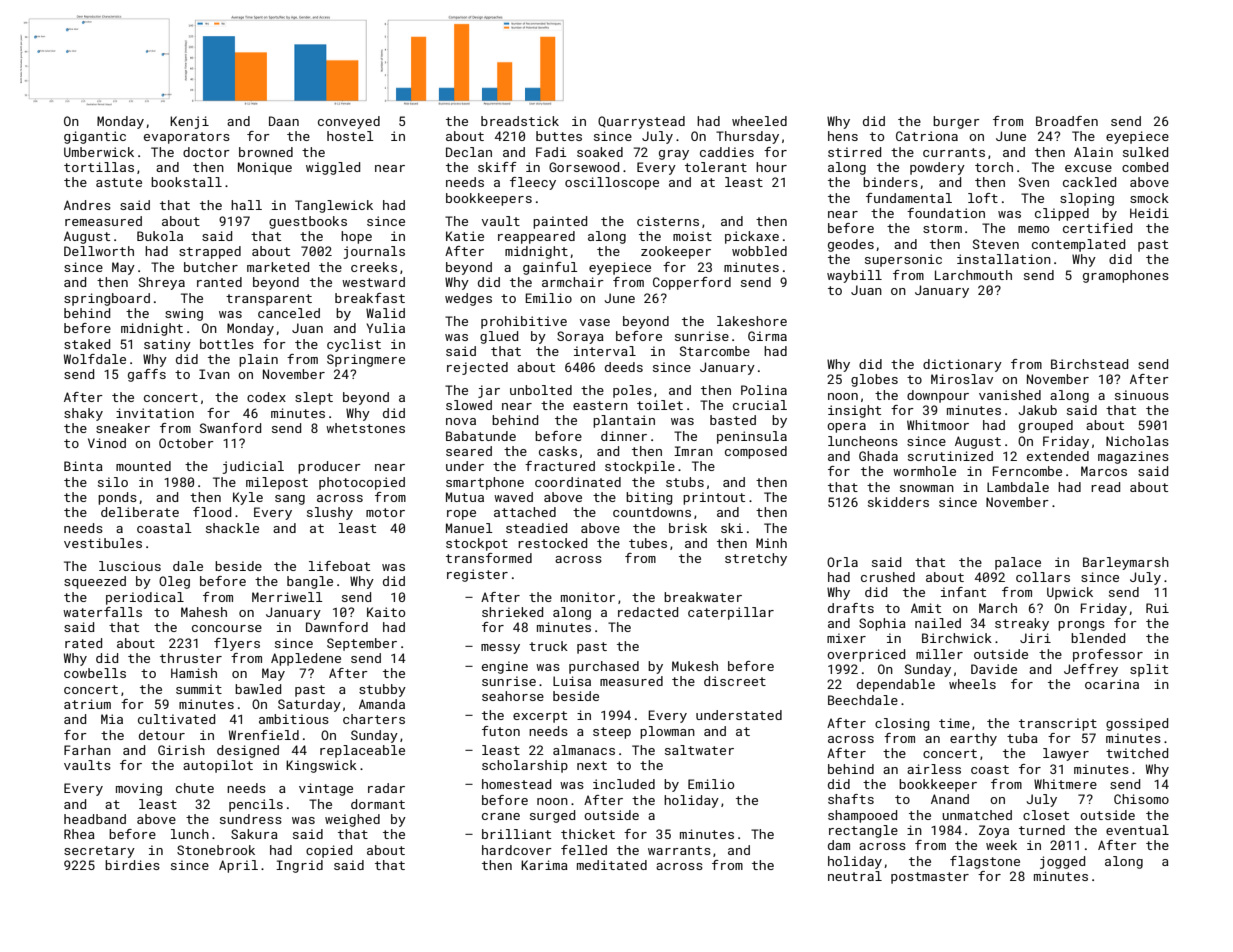 The width and height of the screenshot is (1233, 952). What do you see at coordinates (994, 167) in the screenshot?
I see `torch` at bounding box center [994, 167].
